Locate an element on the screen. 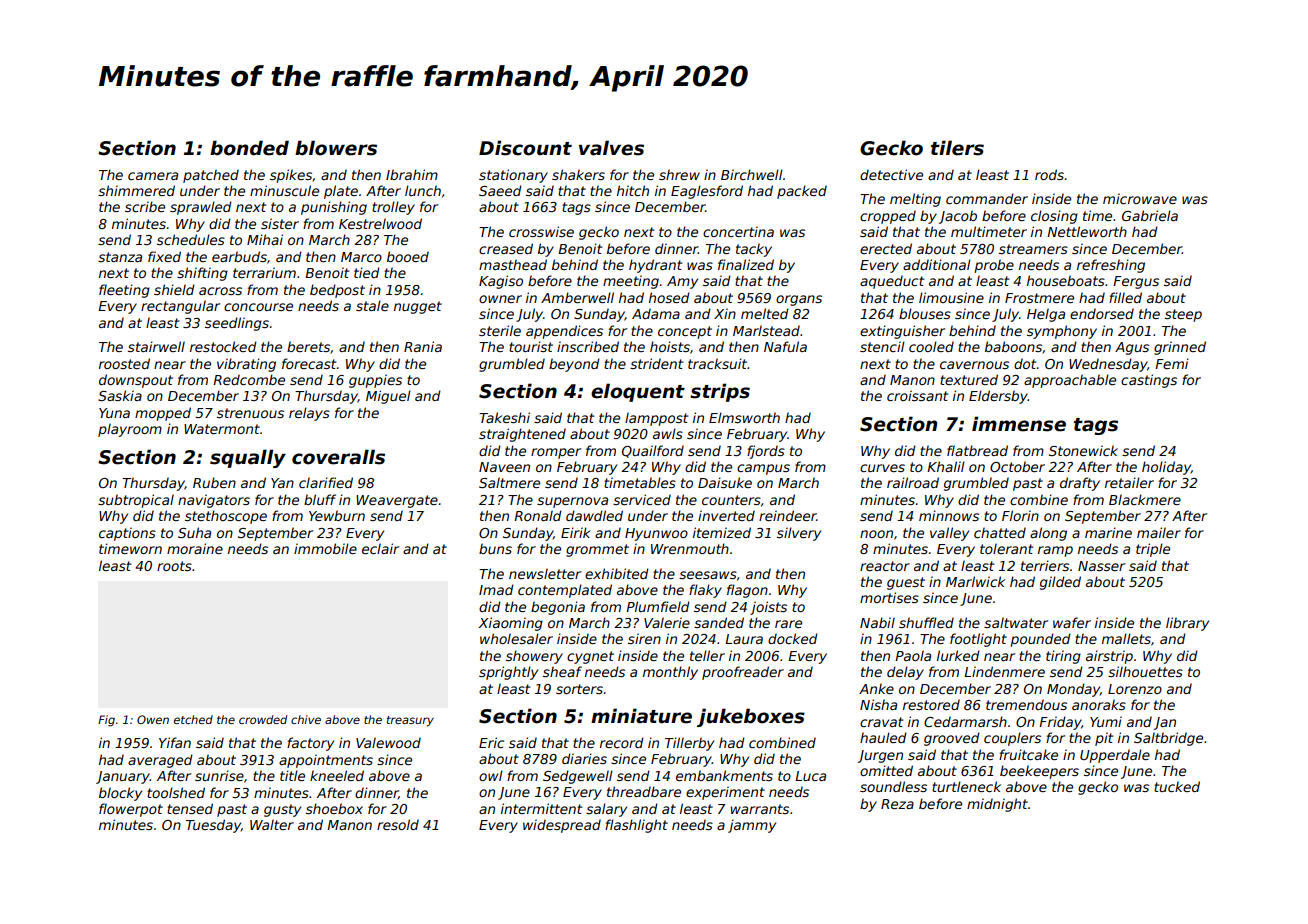  rods is located at coordinates (1049, 174).
